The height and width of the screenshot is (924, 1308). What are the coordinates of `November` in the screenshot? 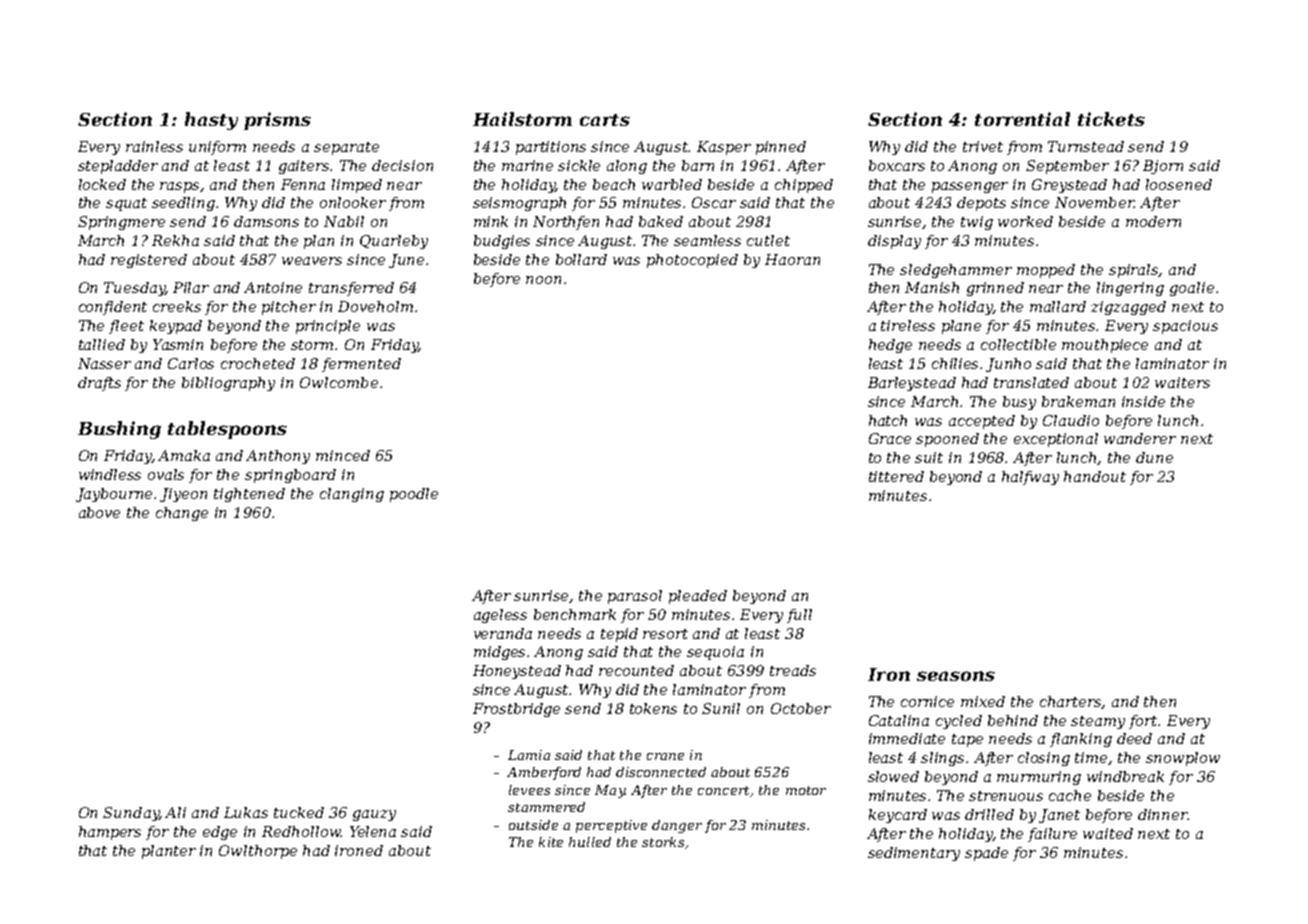 It's located at (1094, 202).
